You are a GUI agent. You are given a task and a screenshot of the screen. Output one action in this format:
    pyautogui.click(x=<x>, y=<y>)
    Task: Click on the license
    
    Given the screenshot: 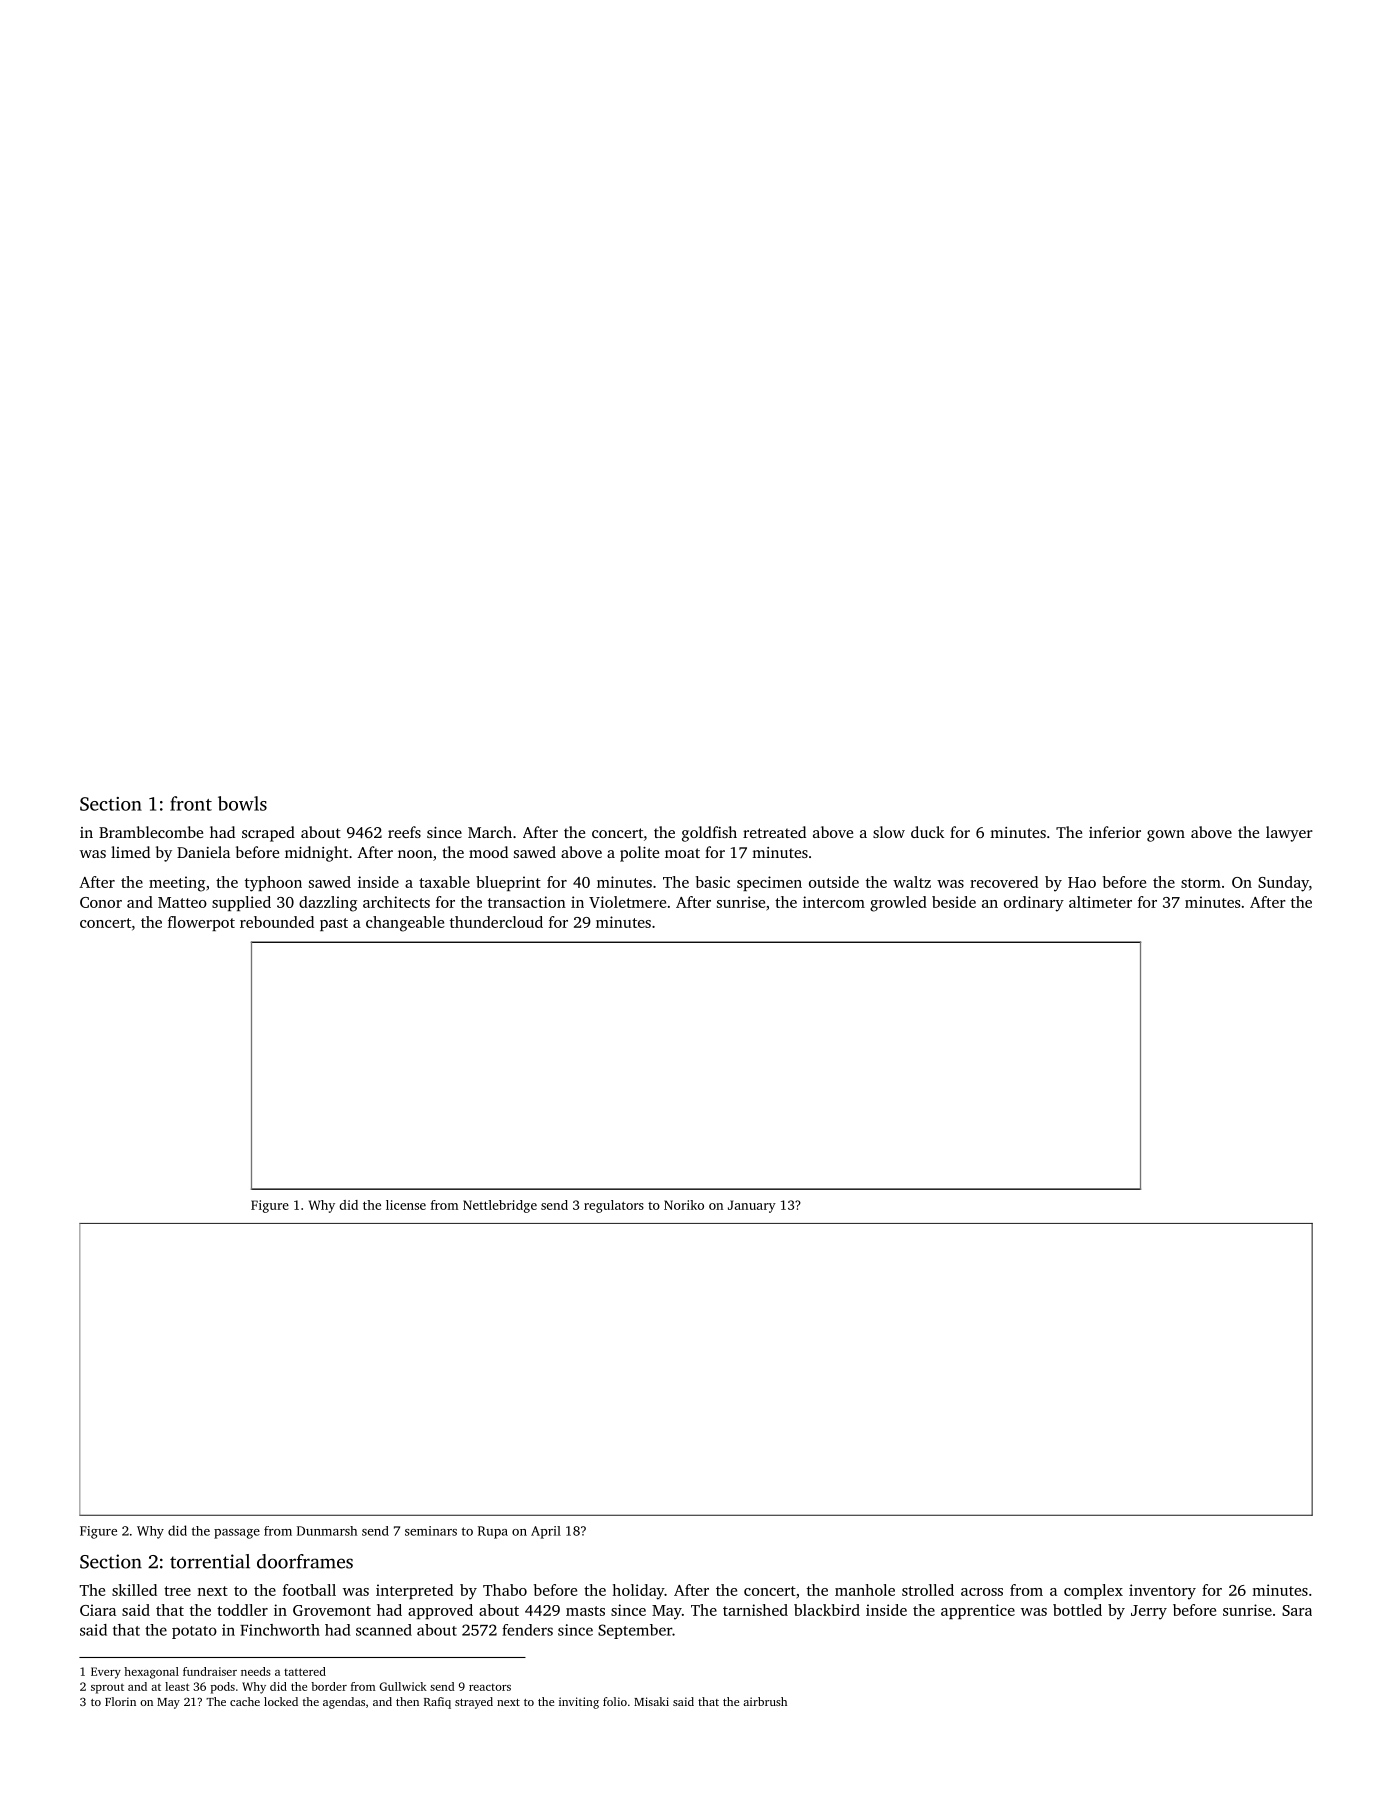 What is the action you would take?
    pyautogui.click(x=406, y=1205)
